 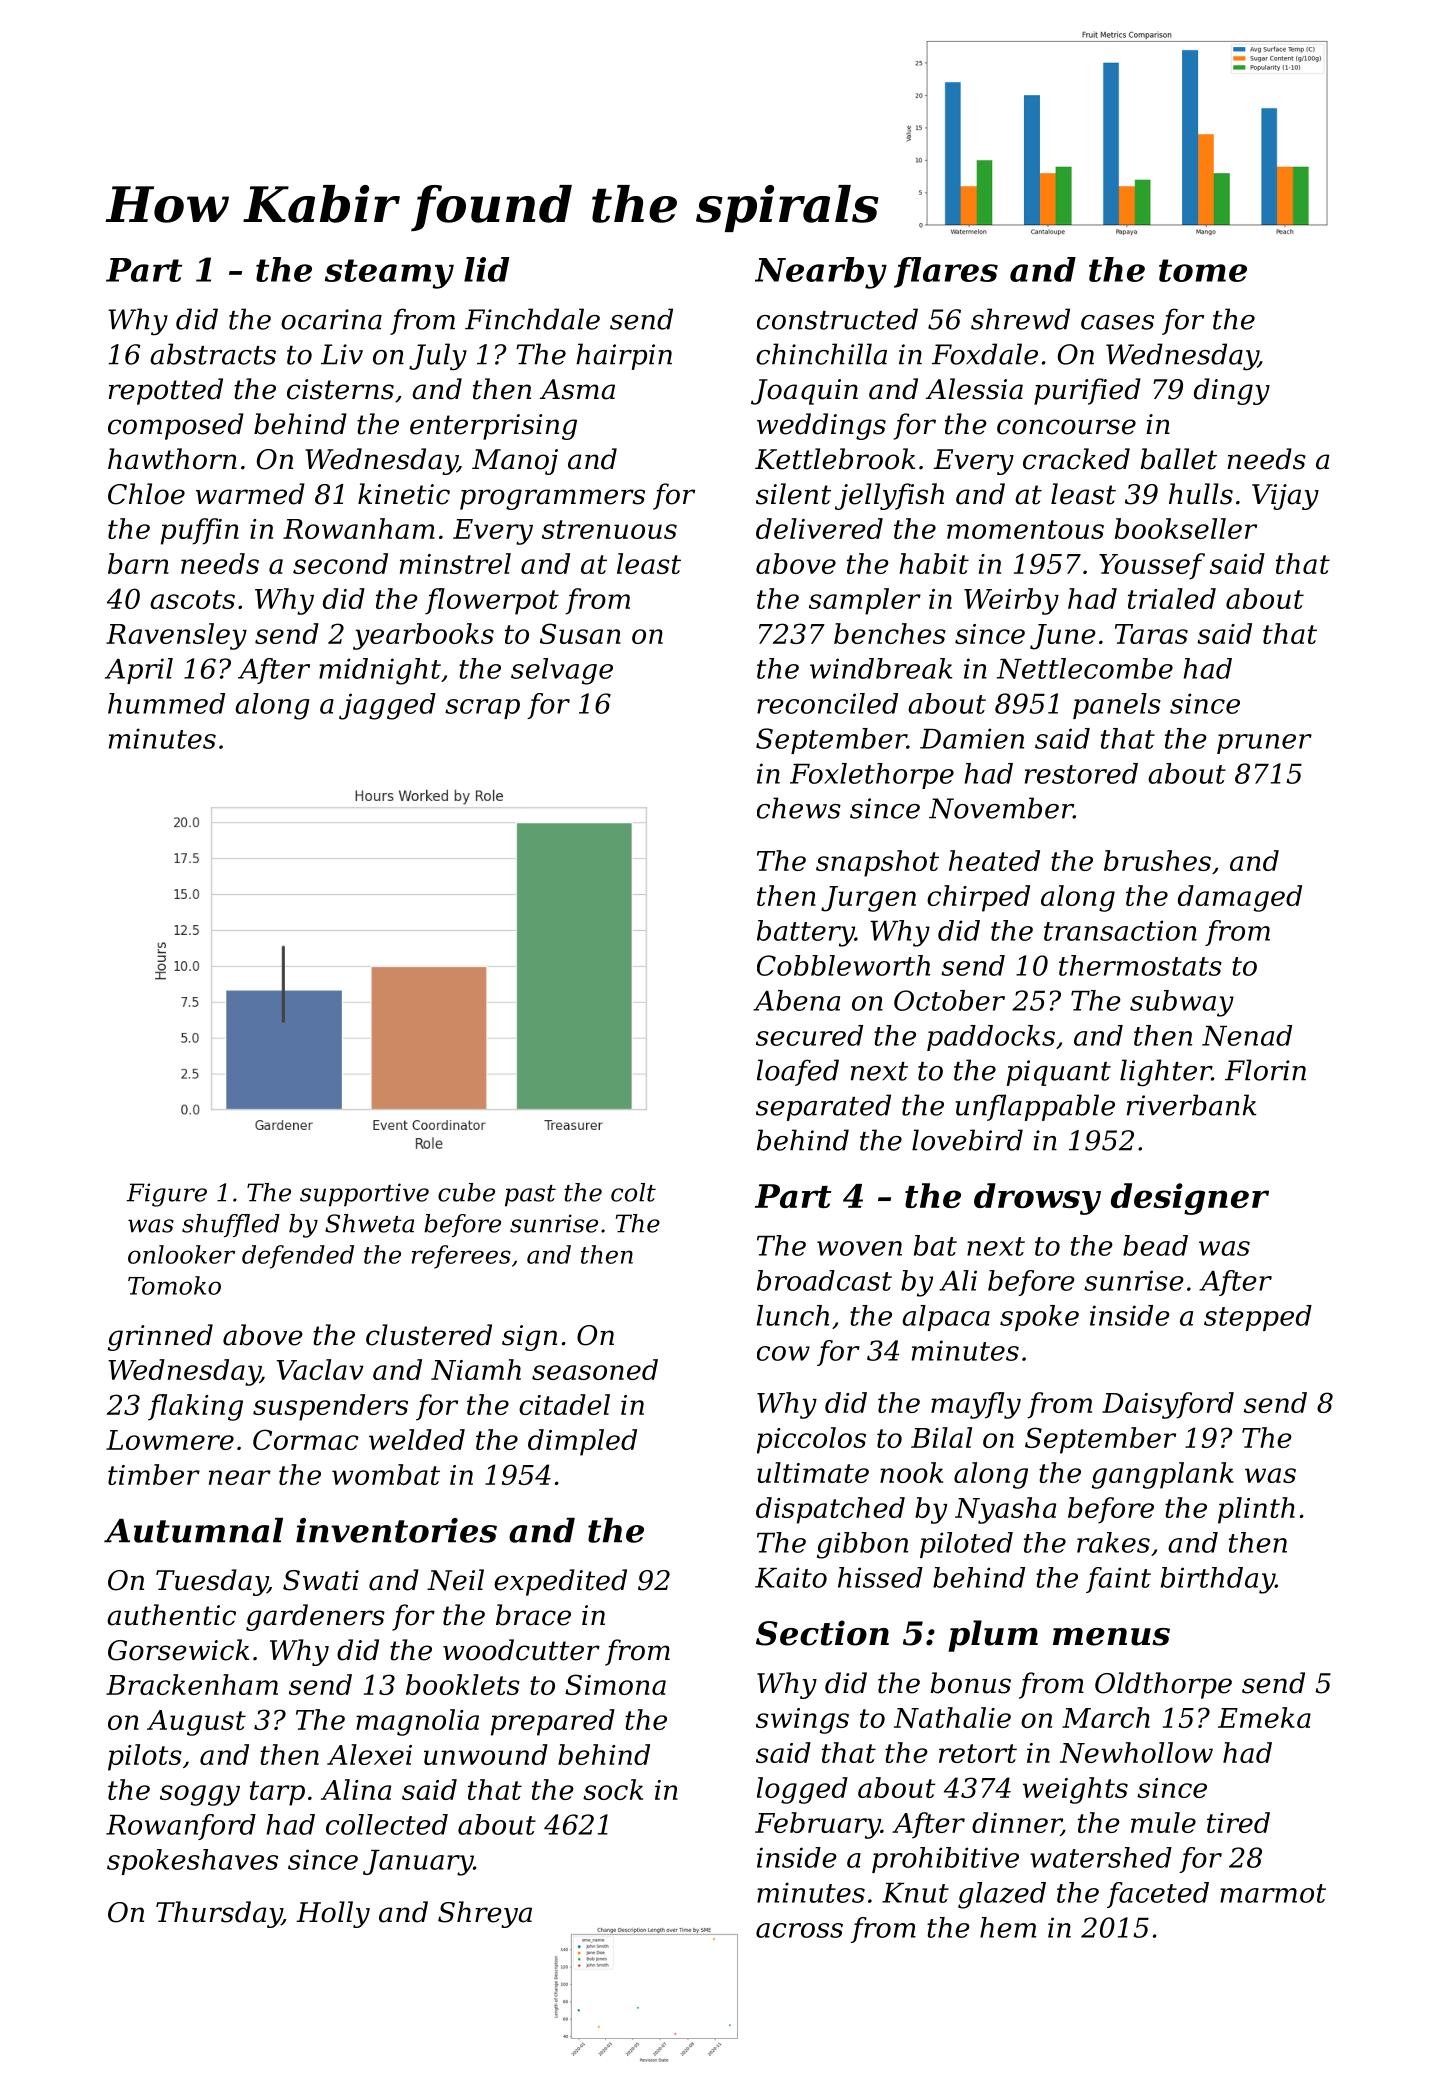 What do you see at coordinates (837, 319) in the screenshot?
I see `constructed` at bounding box center [837, 319].
